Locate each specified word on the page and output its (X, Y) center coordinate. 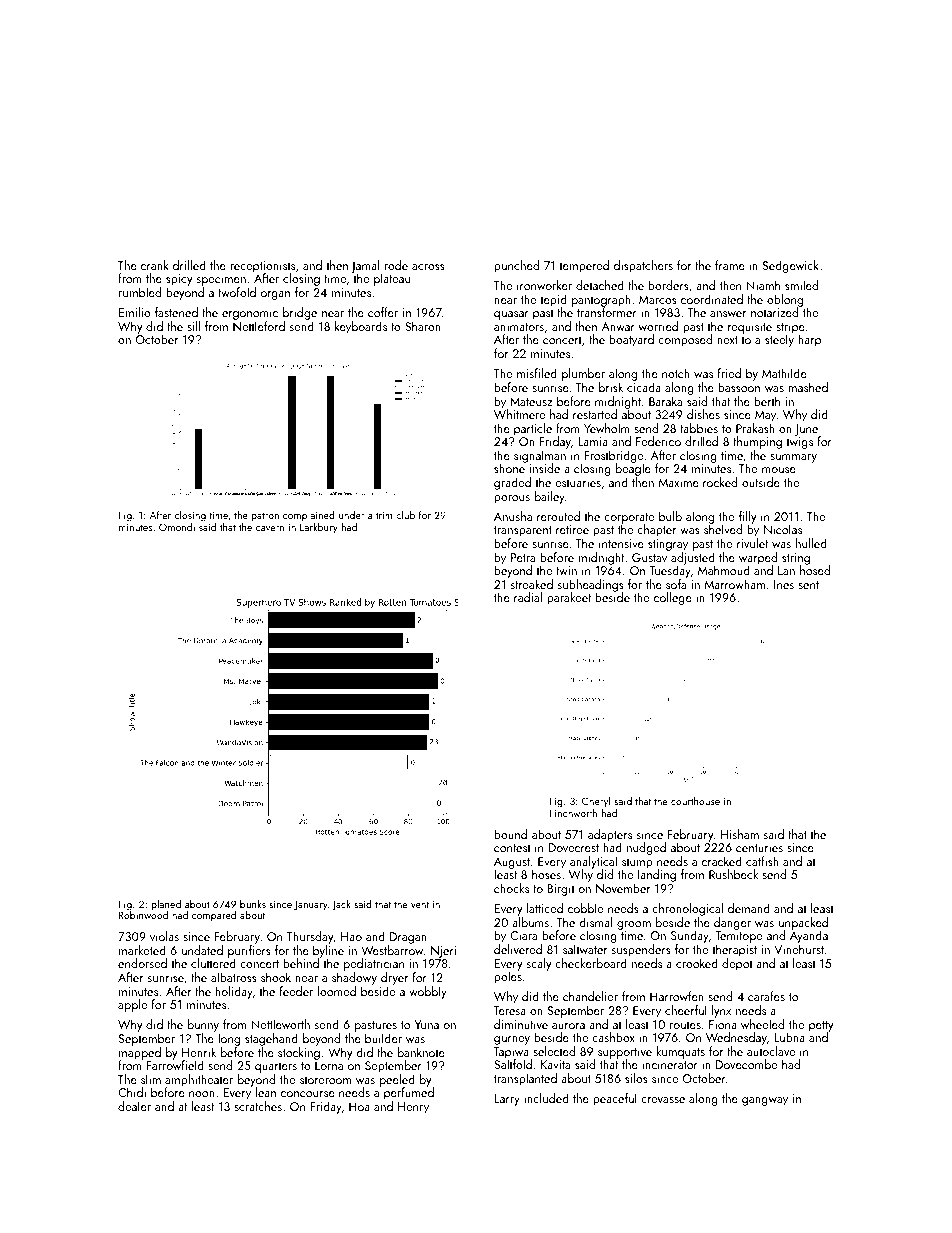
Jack (341, 905)
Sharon (423, 326)
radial (528, 597)
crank (155, 265)
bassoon (739, 387)
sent (808, 585)
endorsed (142, 963)
